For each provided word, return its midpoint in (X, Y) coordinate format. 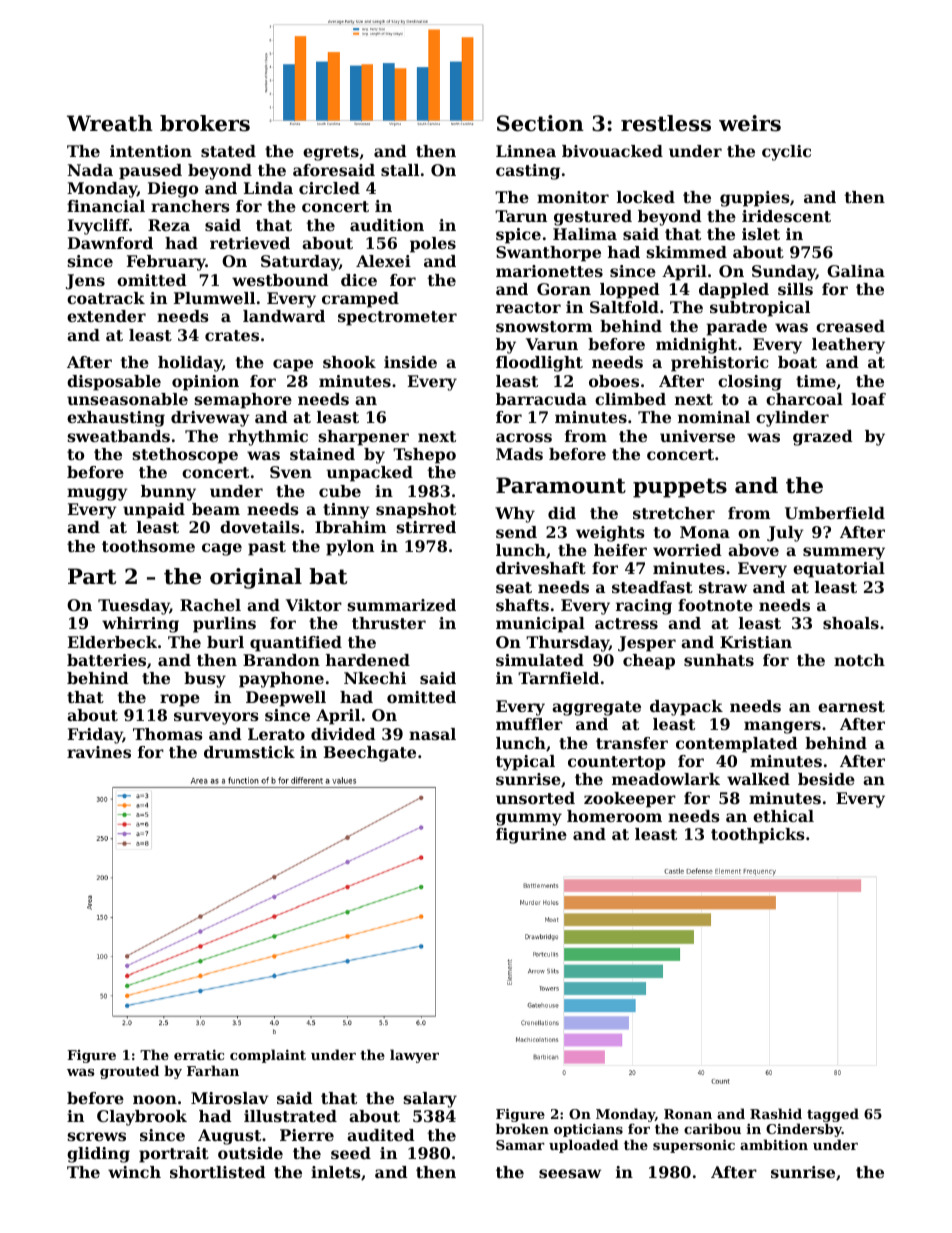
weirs (750, 123)
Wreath (110, 123)
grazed (823, 438)
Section (540, 123)
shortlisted (218, 1172)
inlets (336, 1172)
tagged (833, 1115)
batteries (106, 660)
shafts (522, 605)
